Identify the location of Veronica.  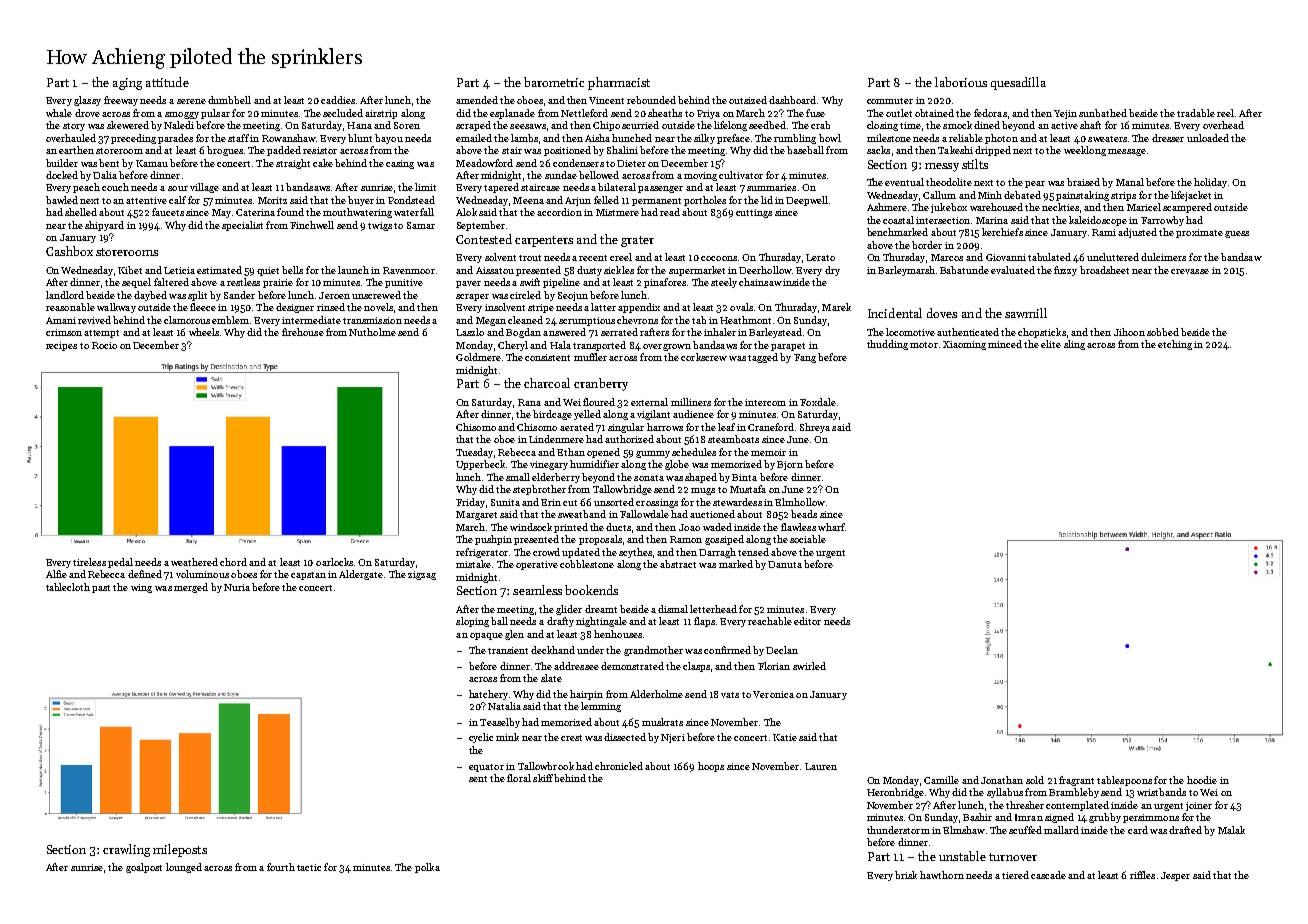
(773, 694).
